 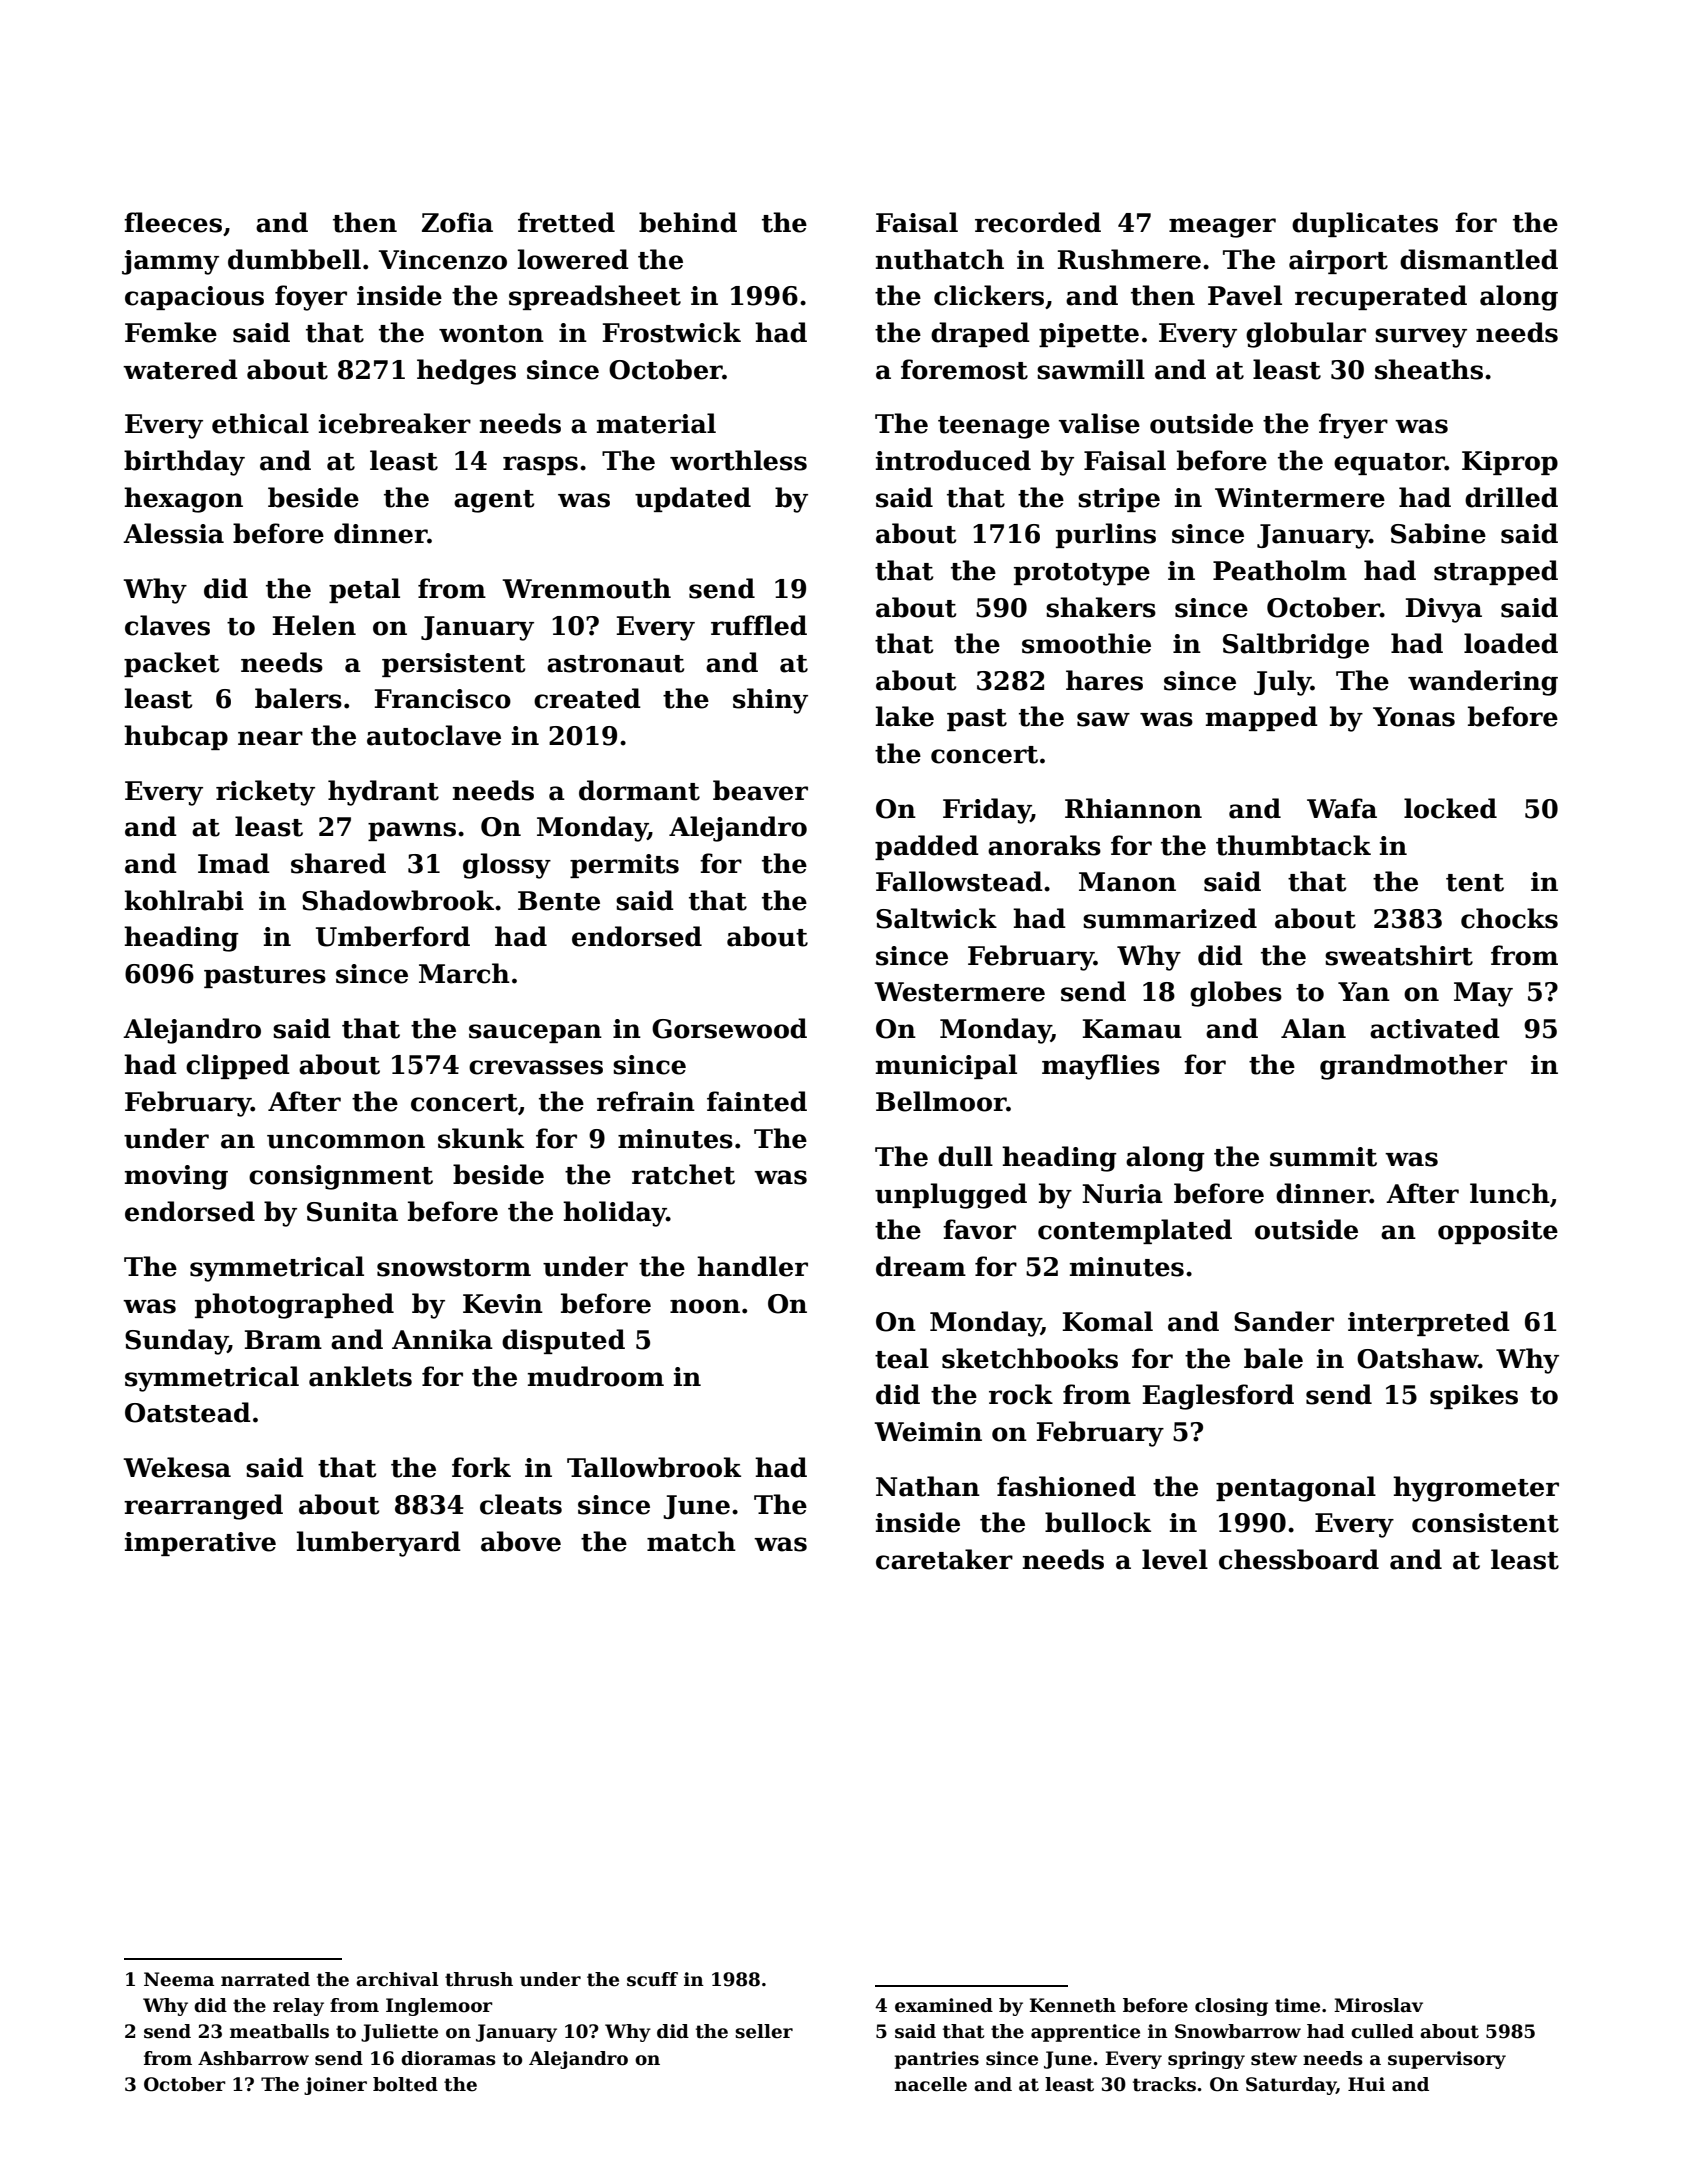 I want to click on opposite, so click(x=1498, y=1232).
